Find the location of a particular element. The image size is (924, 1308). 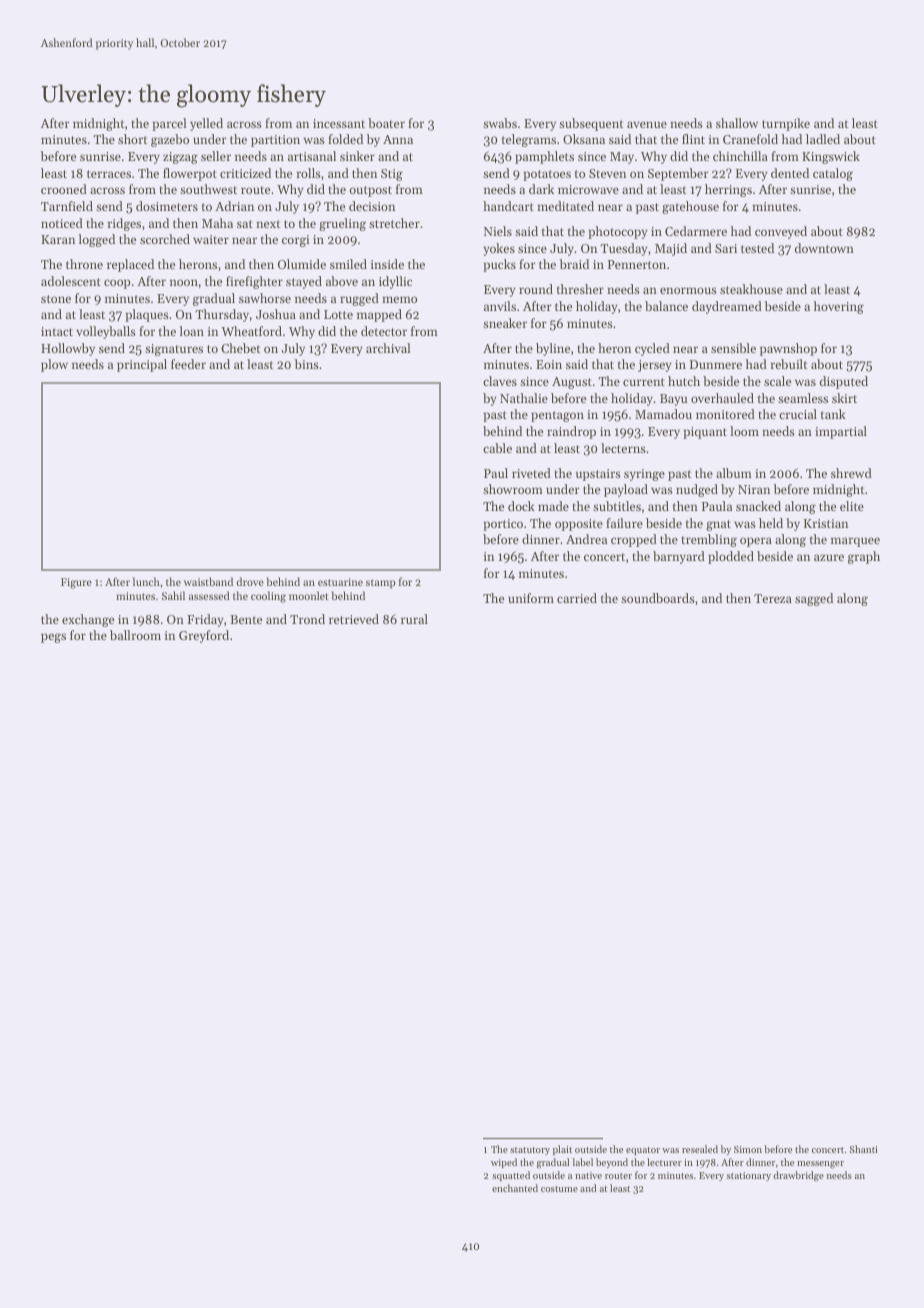

handcart is located at coordinates (508, 206).
